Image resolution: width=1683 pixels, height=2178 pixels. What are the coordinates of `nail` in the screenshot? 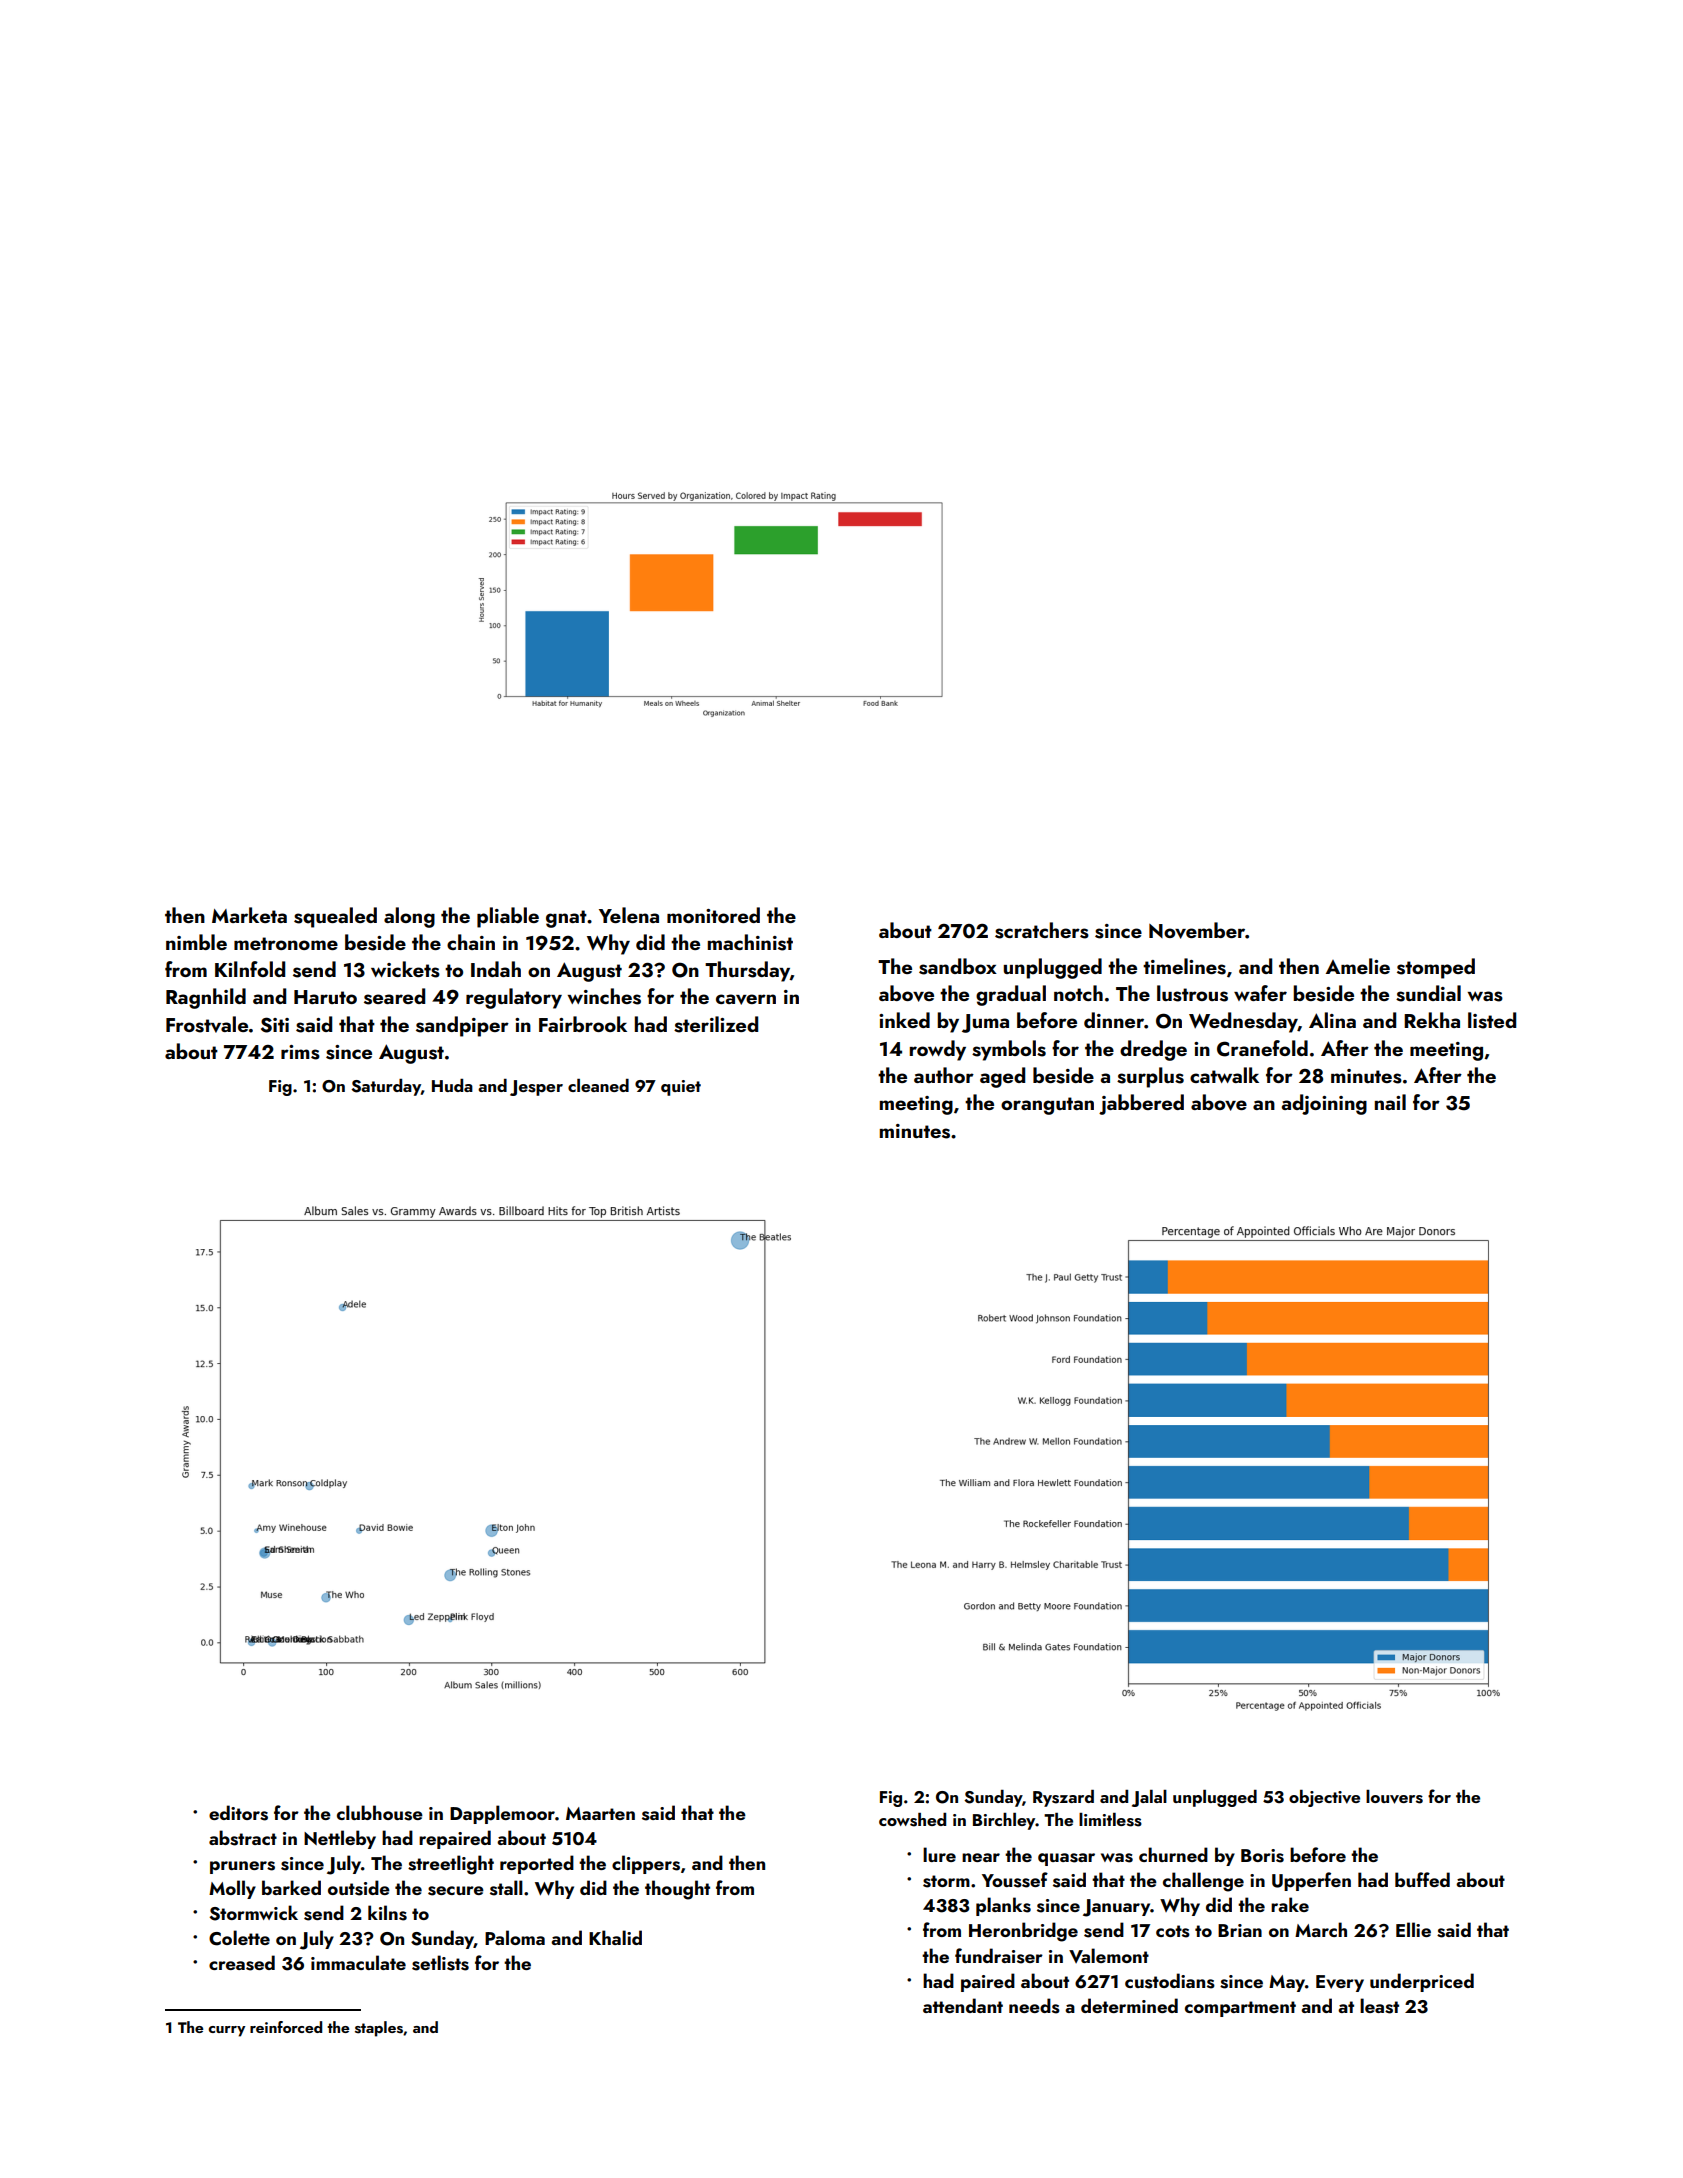 It's located at (1390, 1102).
